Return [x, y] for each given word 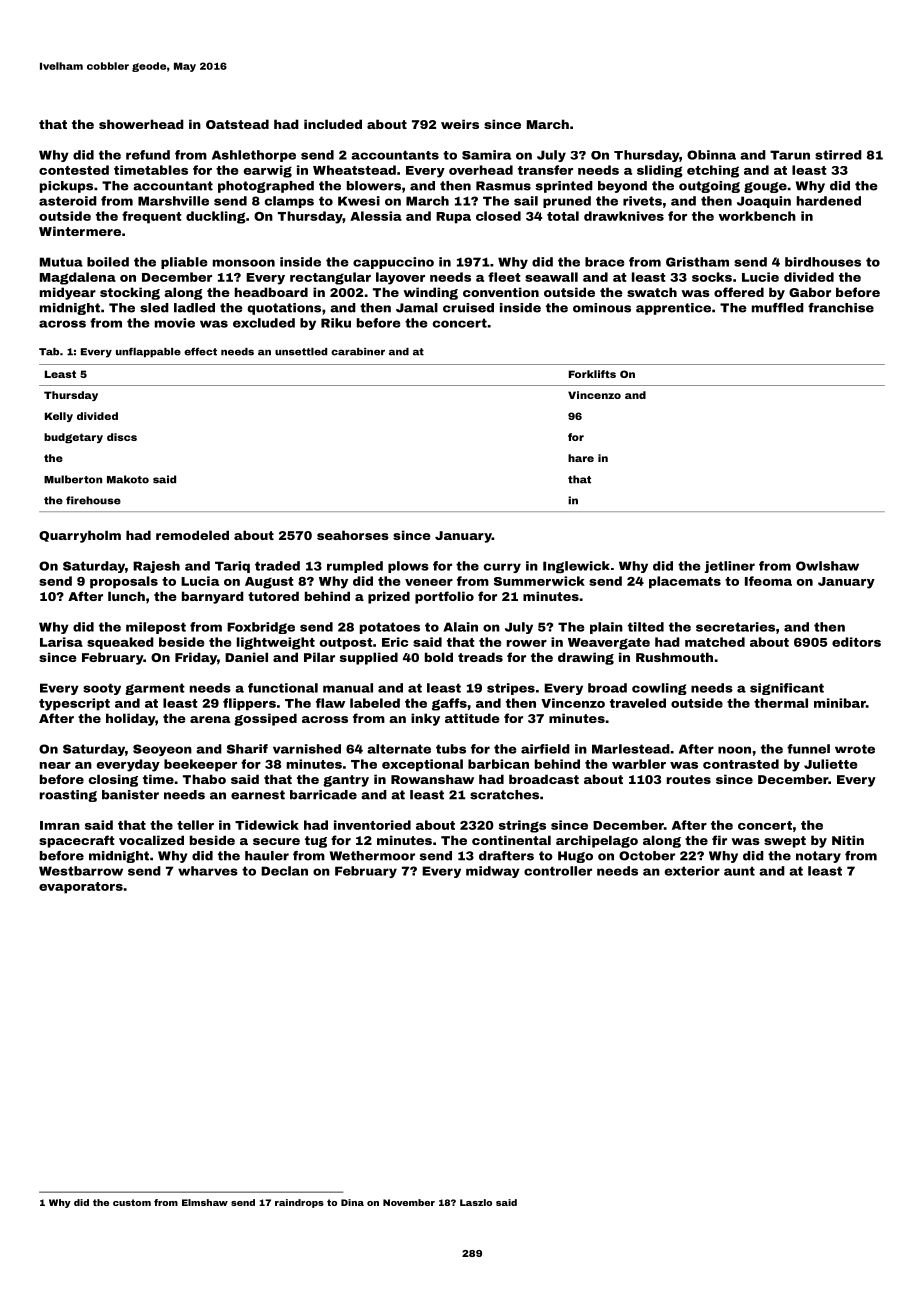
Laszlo [476, 1202]
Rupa [453, 218]
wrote [855, 749]
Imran [60, 825]
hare [581, 458]
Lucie [760, 277]
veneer [429, 582]
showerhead [141, 124]
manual [348, 688]
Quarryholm [80, 536]
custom [132, 1202]
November [409, 1202]
